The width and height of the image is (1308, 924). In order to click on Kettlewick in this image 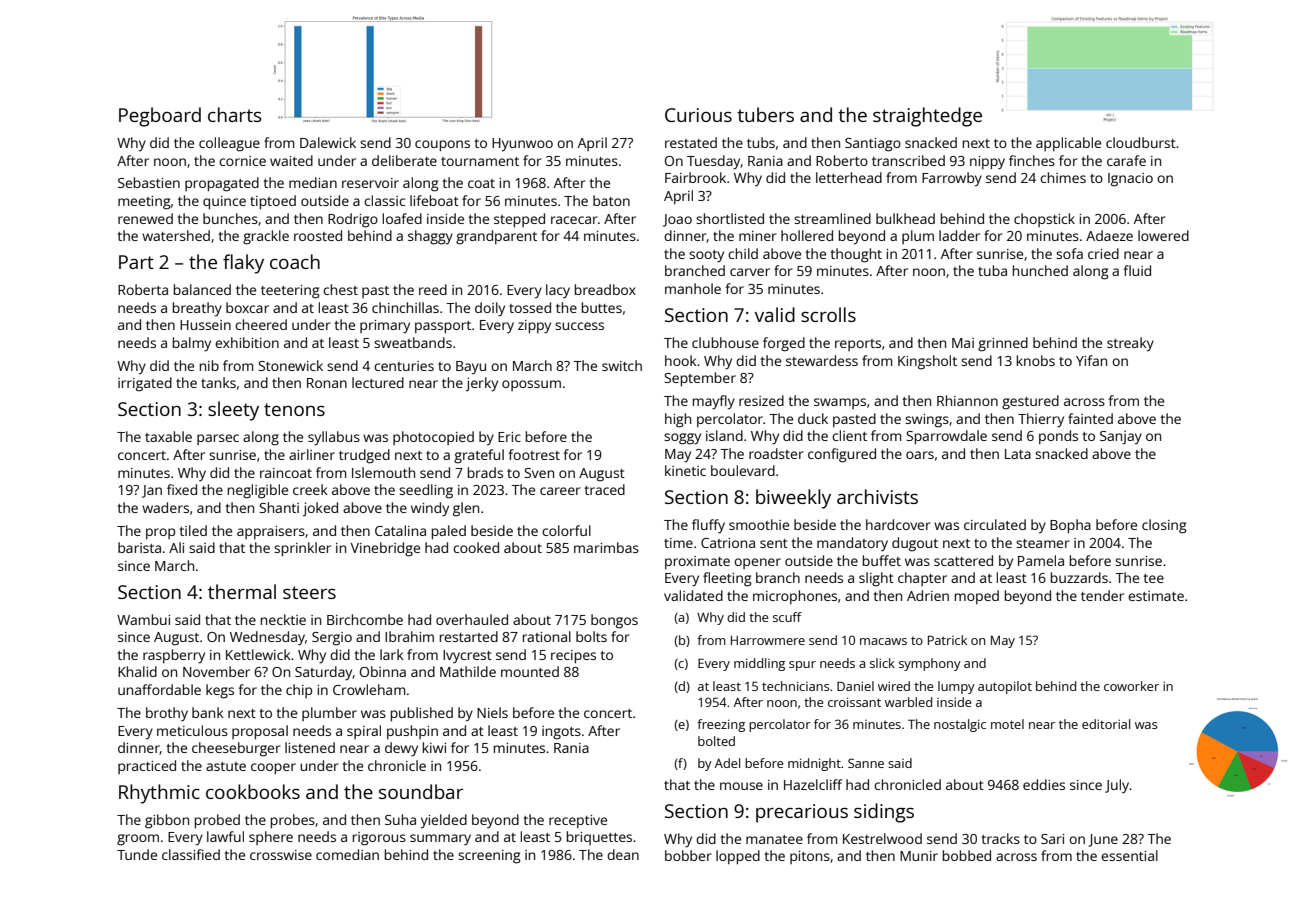, I will do `click(258, 654)`.
